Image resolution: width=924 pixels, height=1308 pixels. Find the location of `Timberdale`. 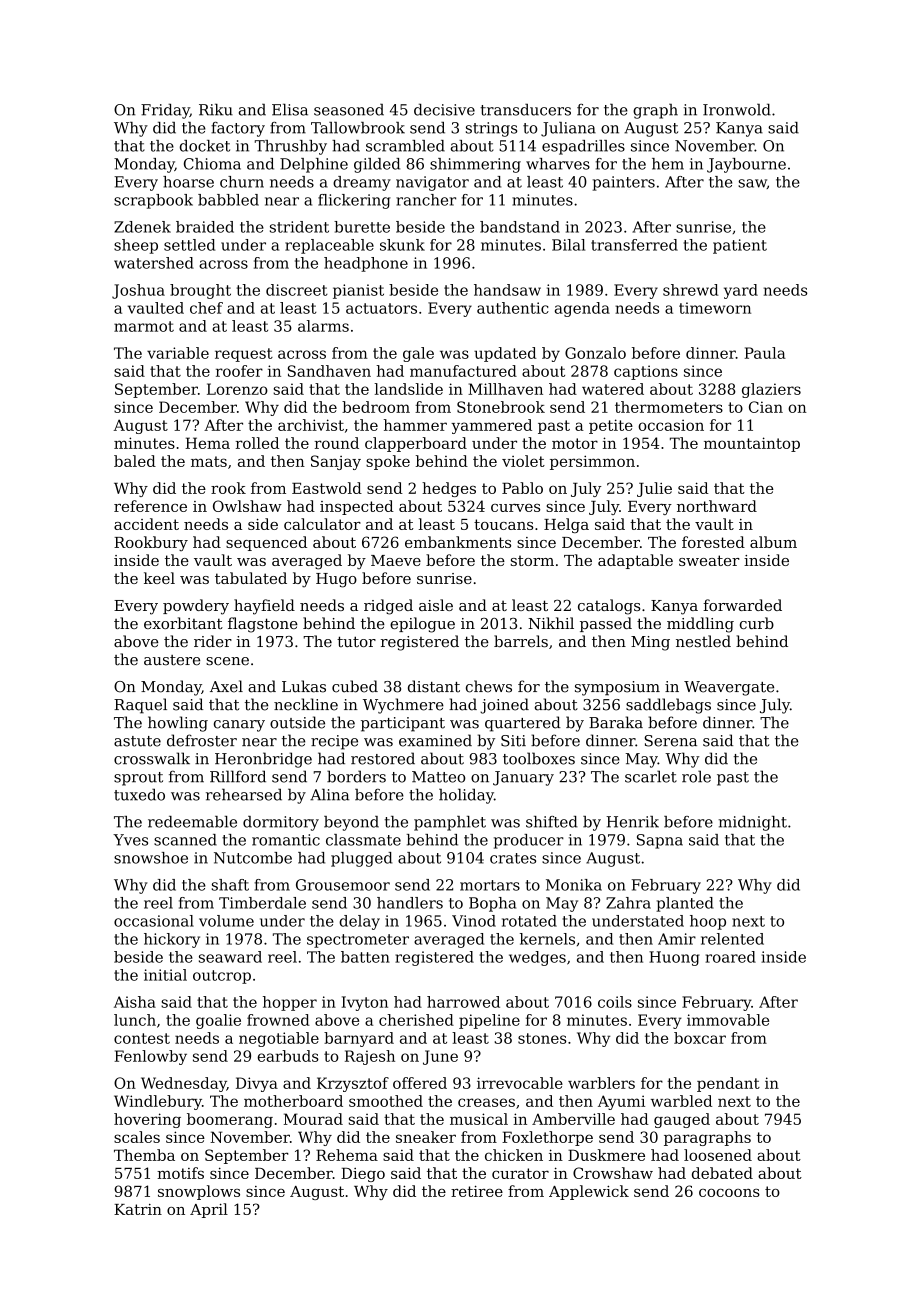

Timberdale is located at coordinates (262, 903).
